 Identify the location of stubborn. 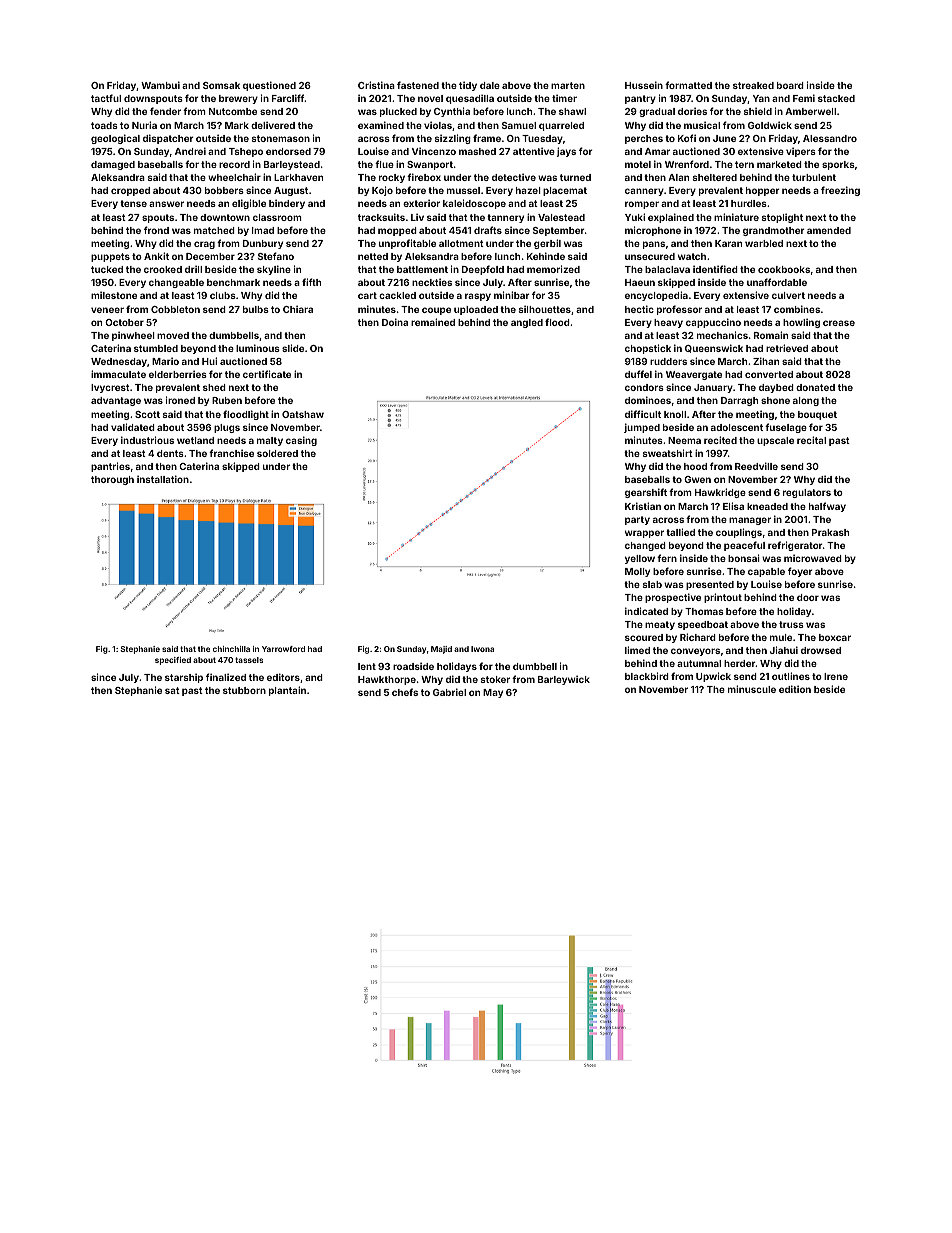
(244, 690).
